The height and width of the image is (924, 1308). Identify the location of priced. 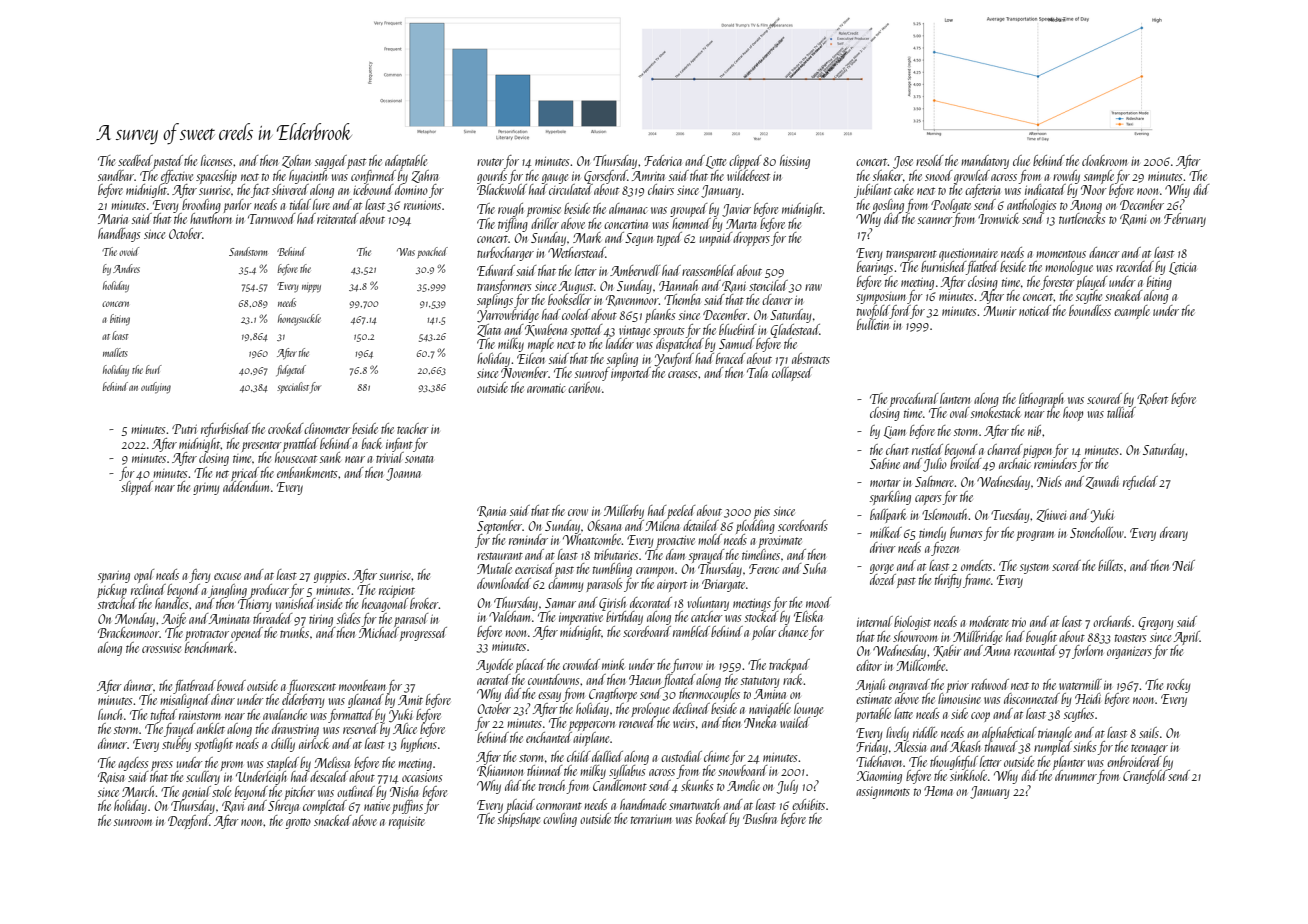
(245, 474).
